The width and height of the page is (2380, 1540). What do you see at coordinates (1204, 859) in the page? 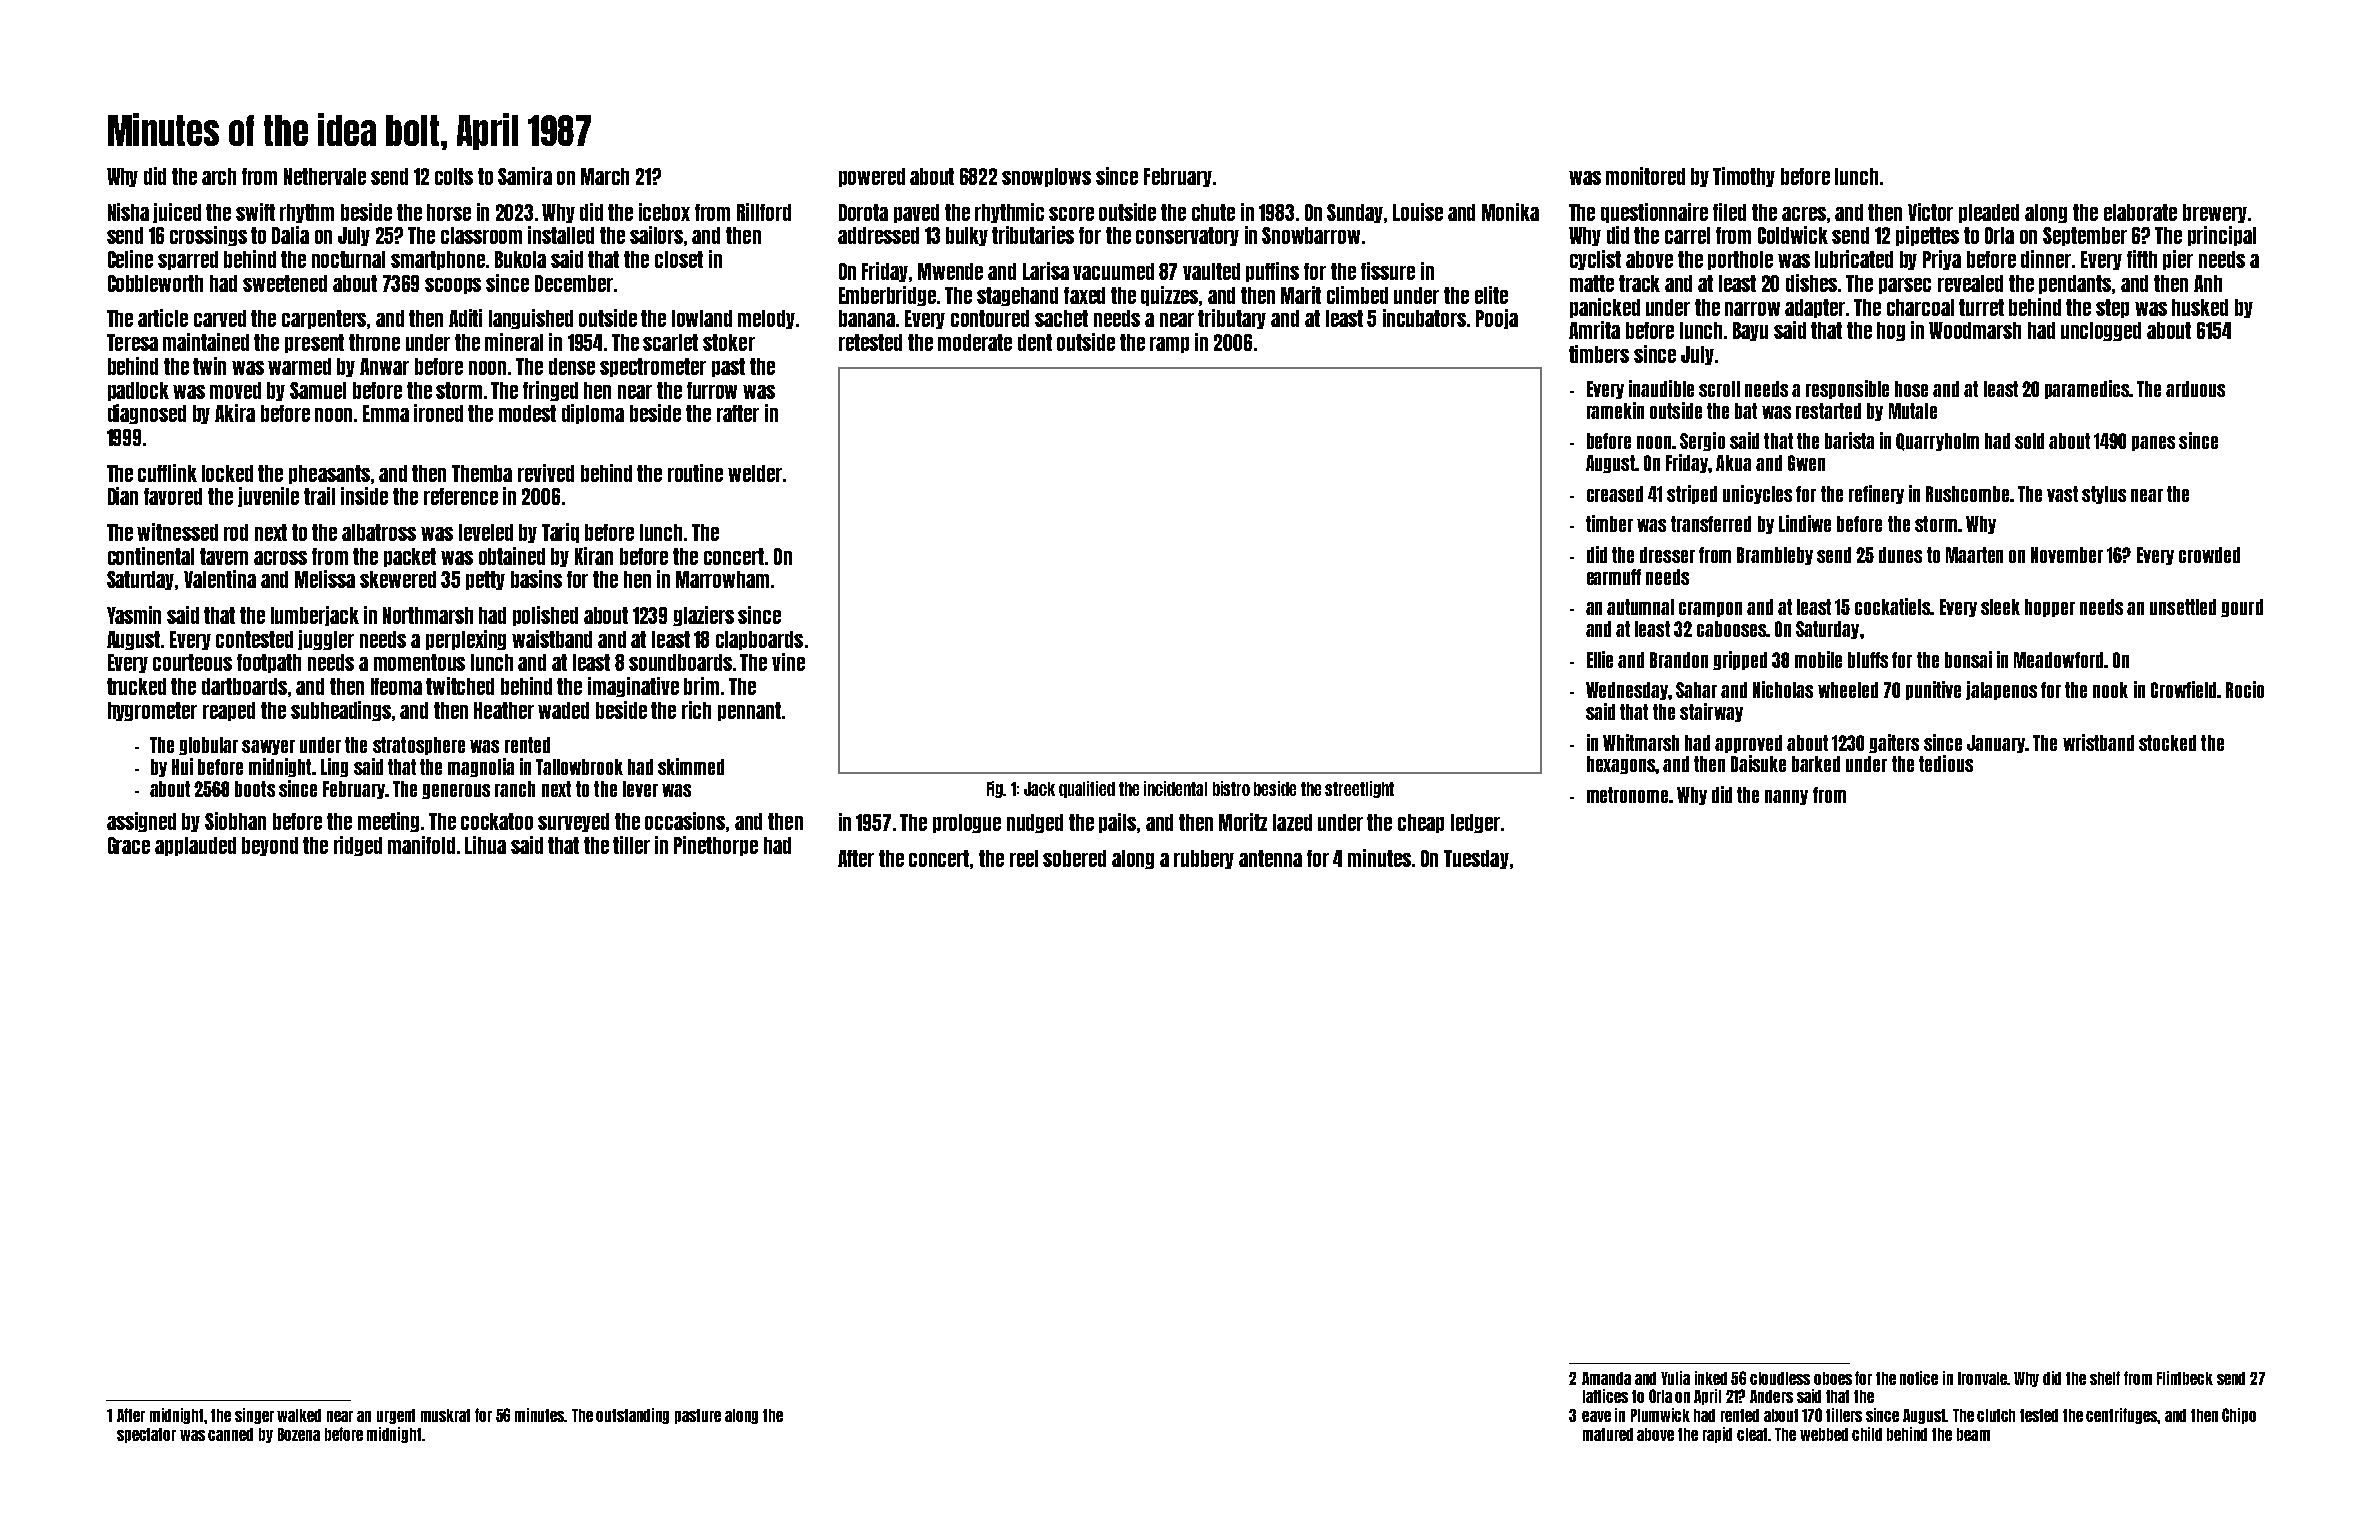
I see `rubbery` at bounding box center [1204, 859].
